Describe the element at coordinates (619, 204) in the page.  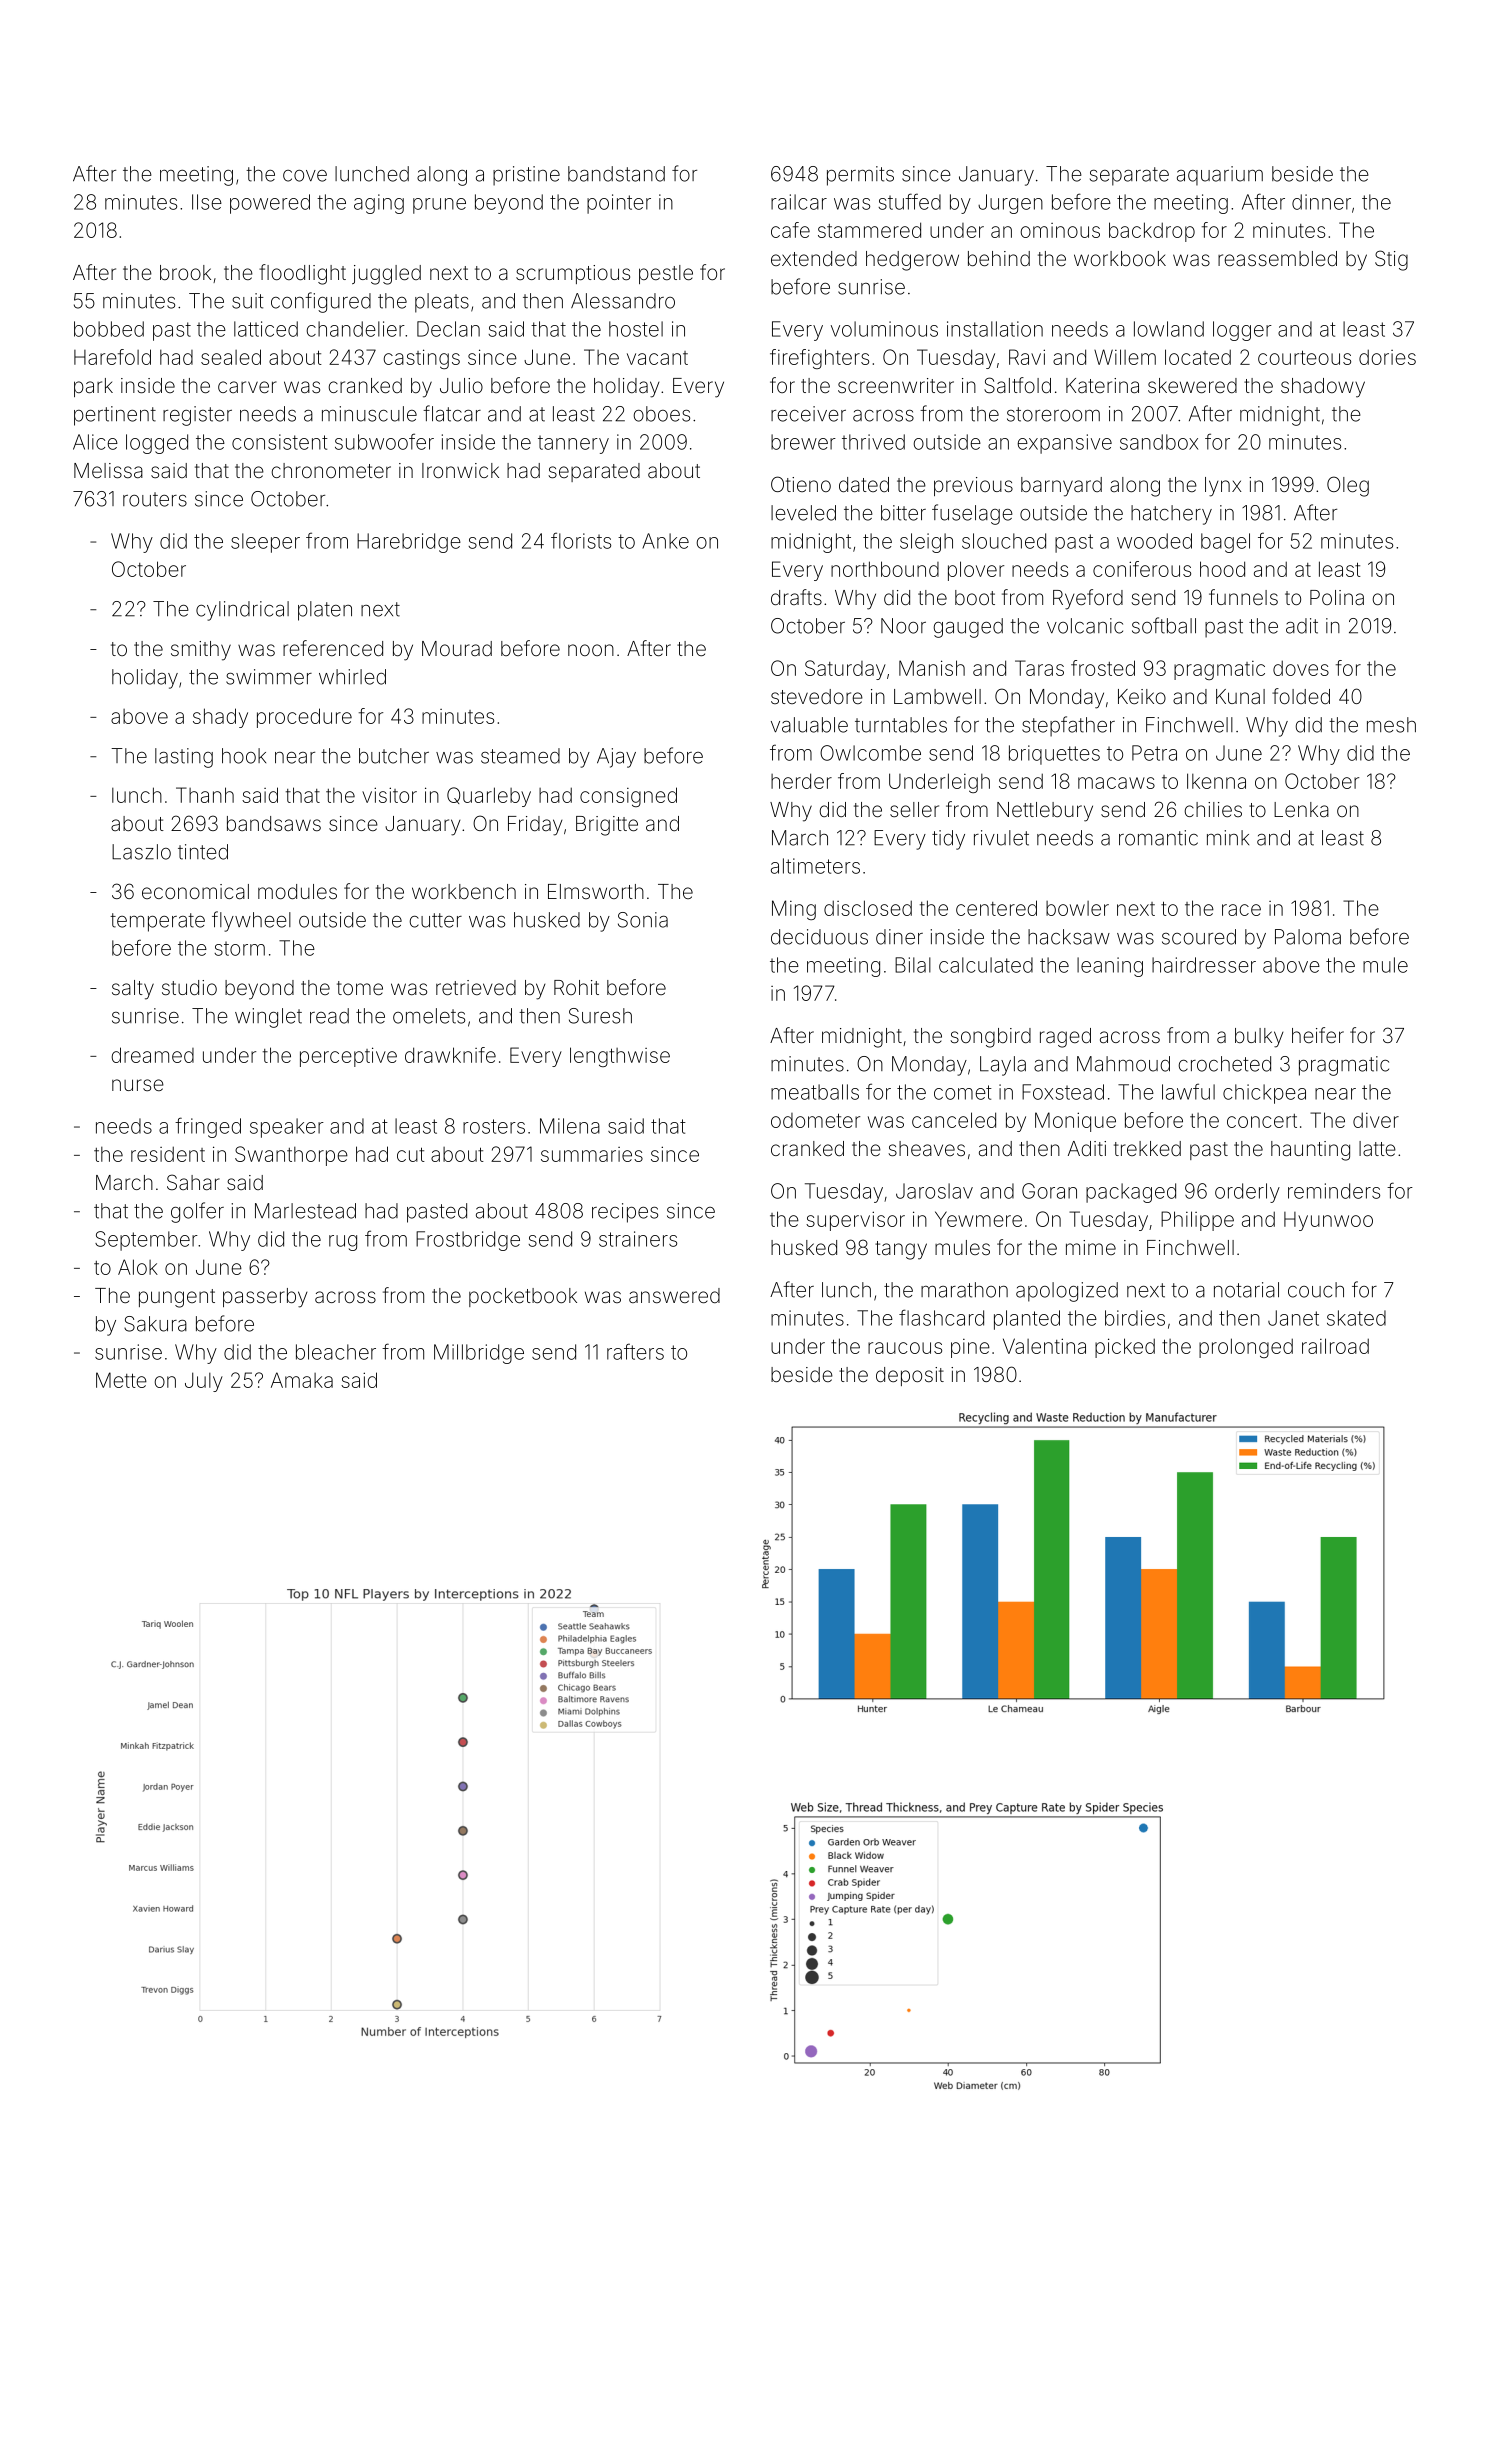
I see `pointer` at that location.
